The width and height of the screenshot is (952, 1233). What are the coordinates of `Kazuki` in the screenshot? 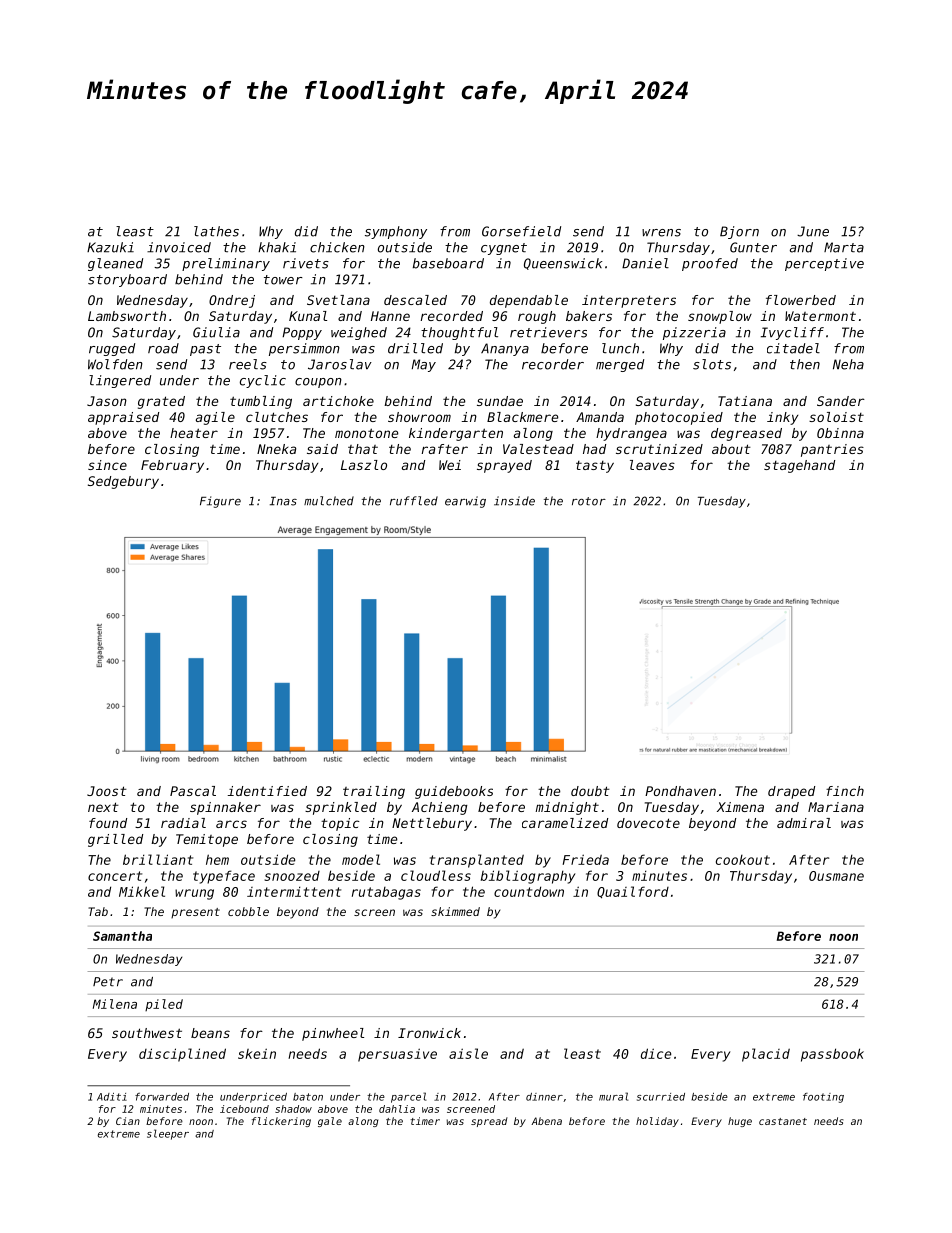 It's located at (110, 247).
